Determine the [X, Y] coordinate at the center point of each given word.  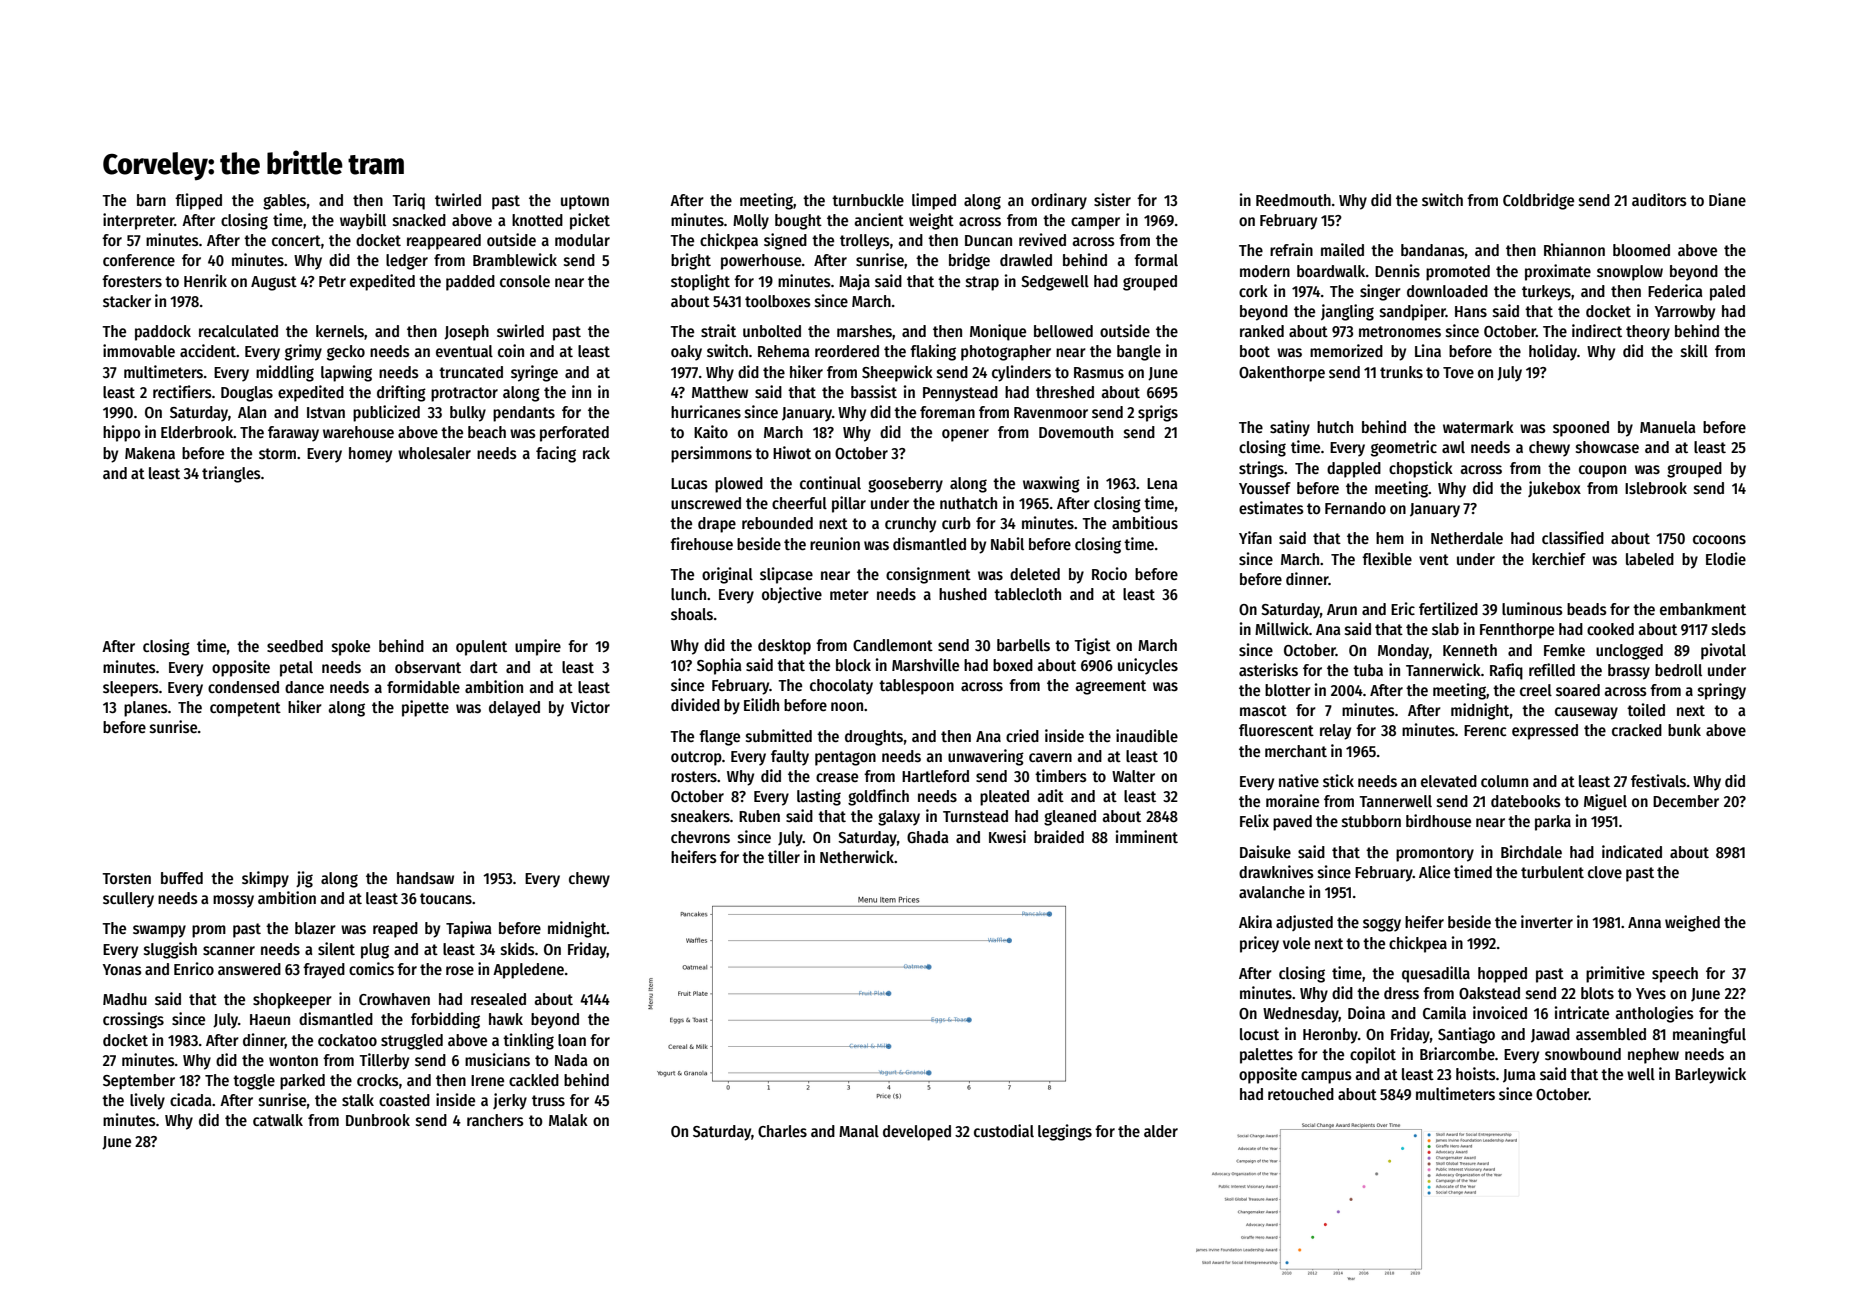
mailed [1342, 249]
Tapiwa [469, 929]
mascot [1263, 710]
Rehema [784, 351]
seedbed [295, 646]
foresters [132, 281]
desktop [784, 647]
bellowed [1063, 331]
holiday [1553, 352]
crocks [378, 1080]
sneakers [700, 816]
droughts [874, 738]
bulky [468, 414]
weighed [1692, 923]
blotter [1288, 690]
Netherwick [857, 856]
